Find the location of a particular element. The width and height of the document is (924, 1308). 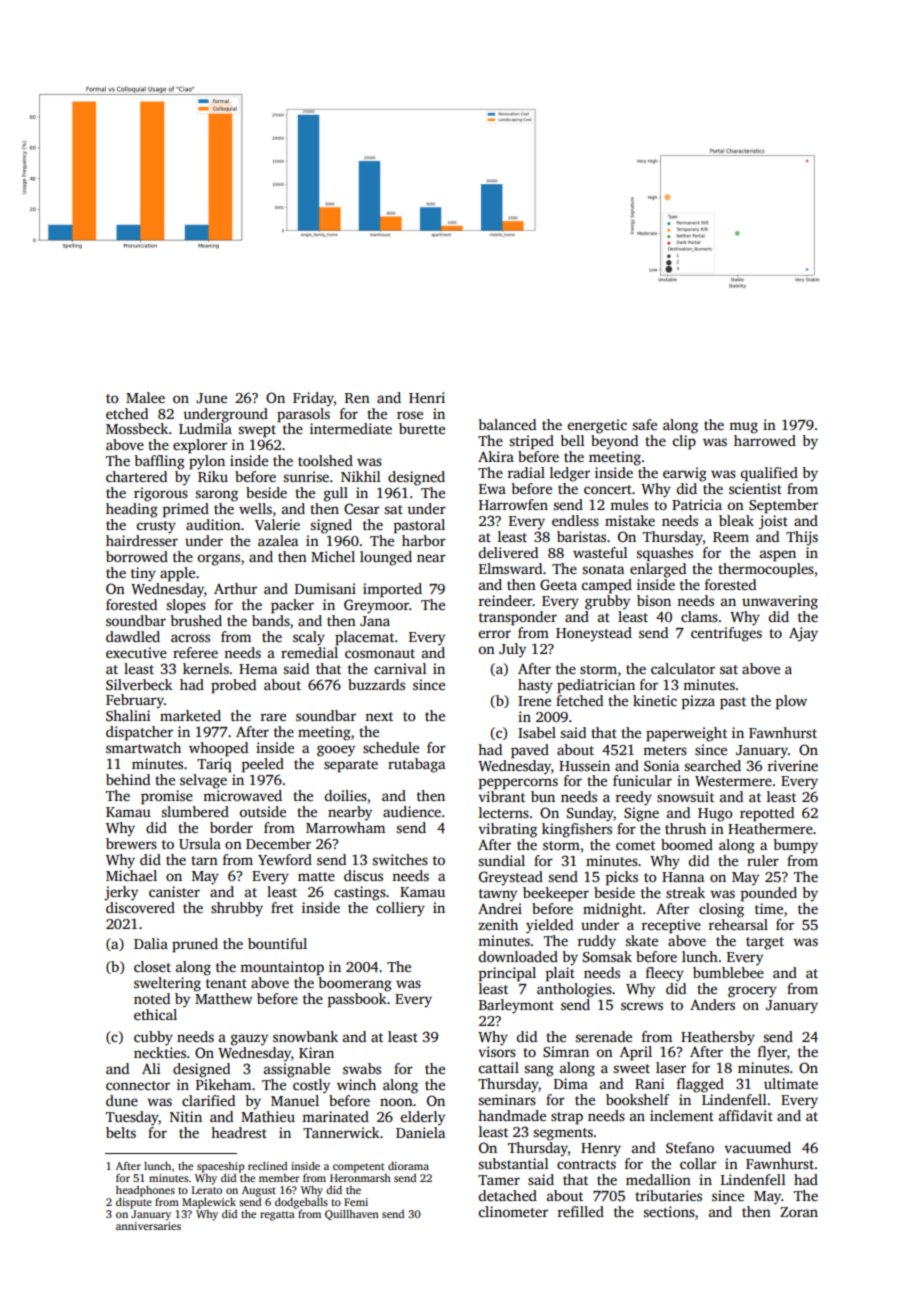

behind is located at coordinates (128, 779).
